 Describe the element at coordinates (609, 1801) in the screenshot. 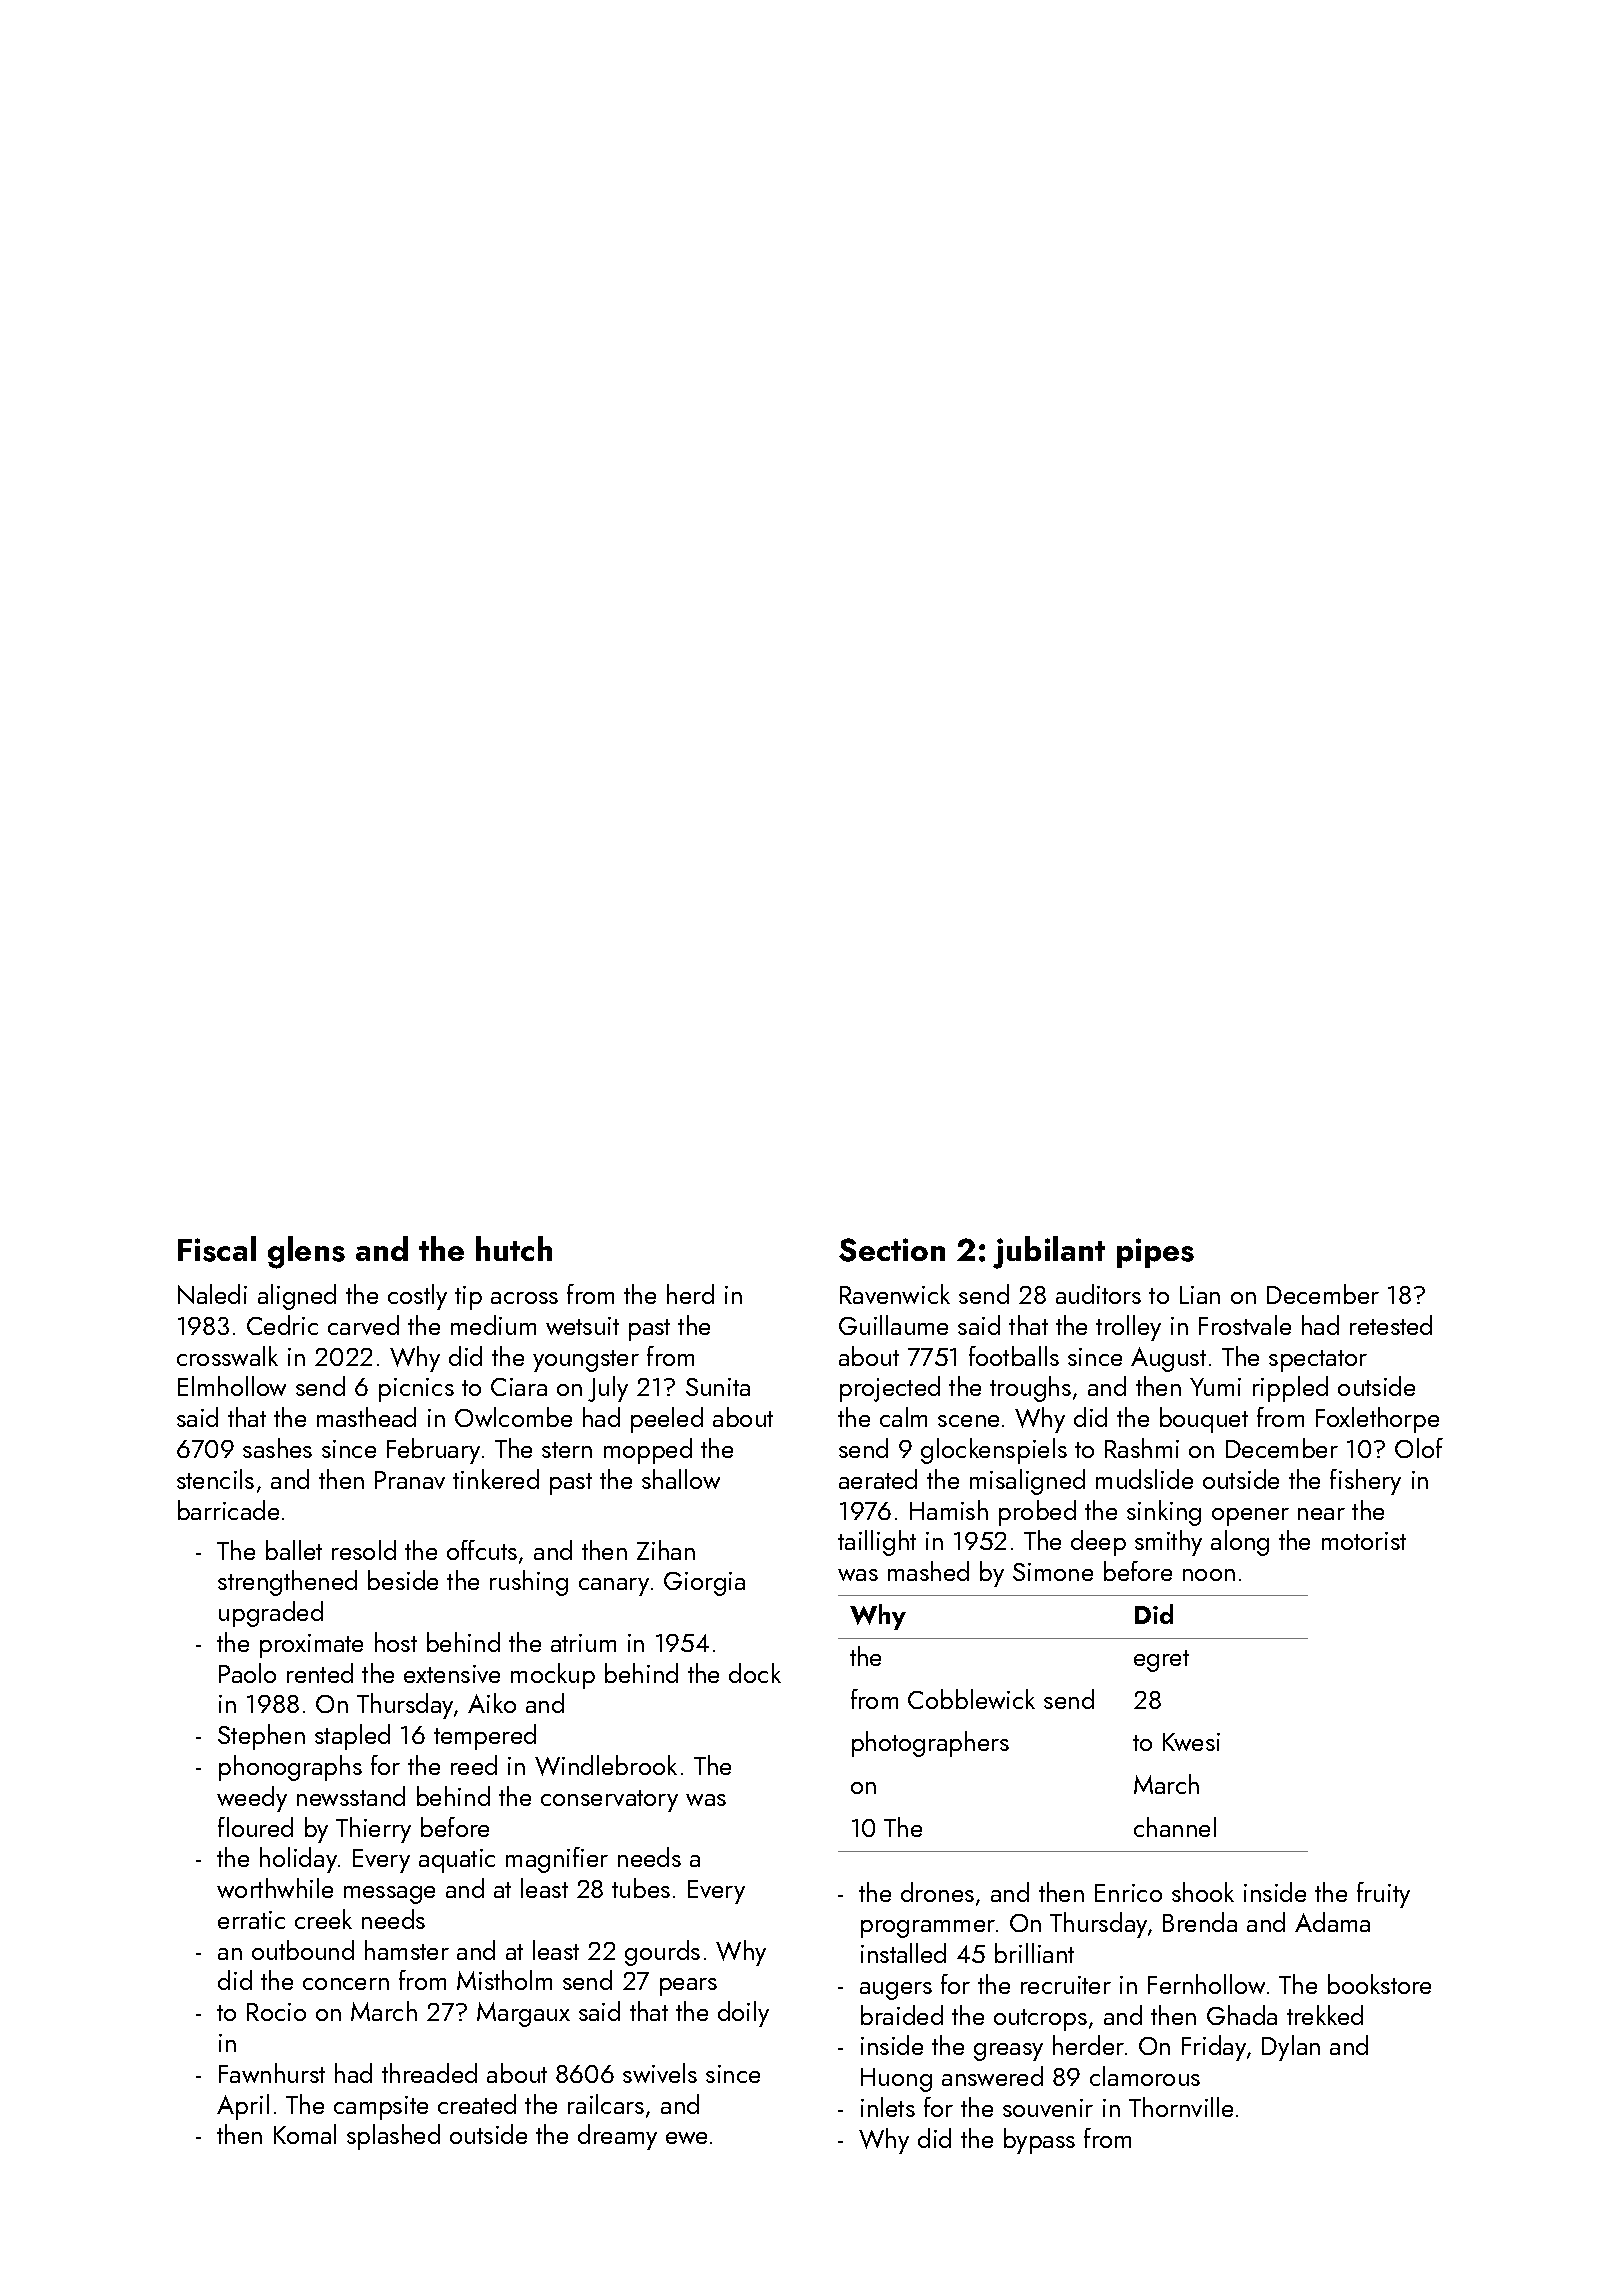

I see `conservatory` at that location.
